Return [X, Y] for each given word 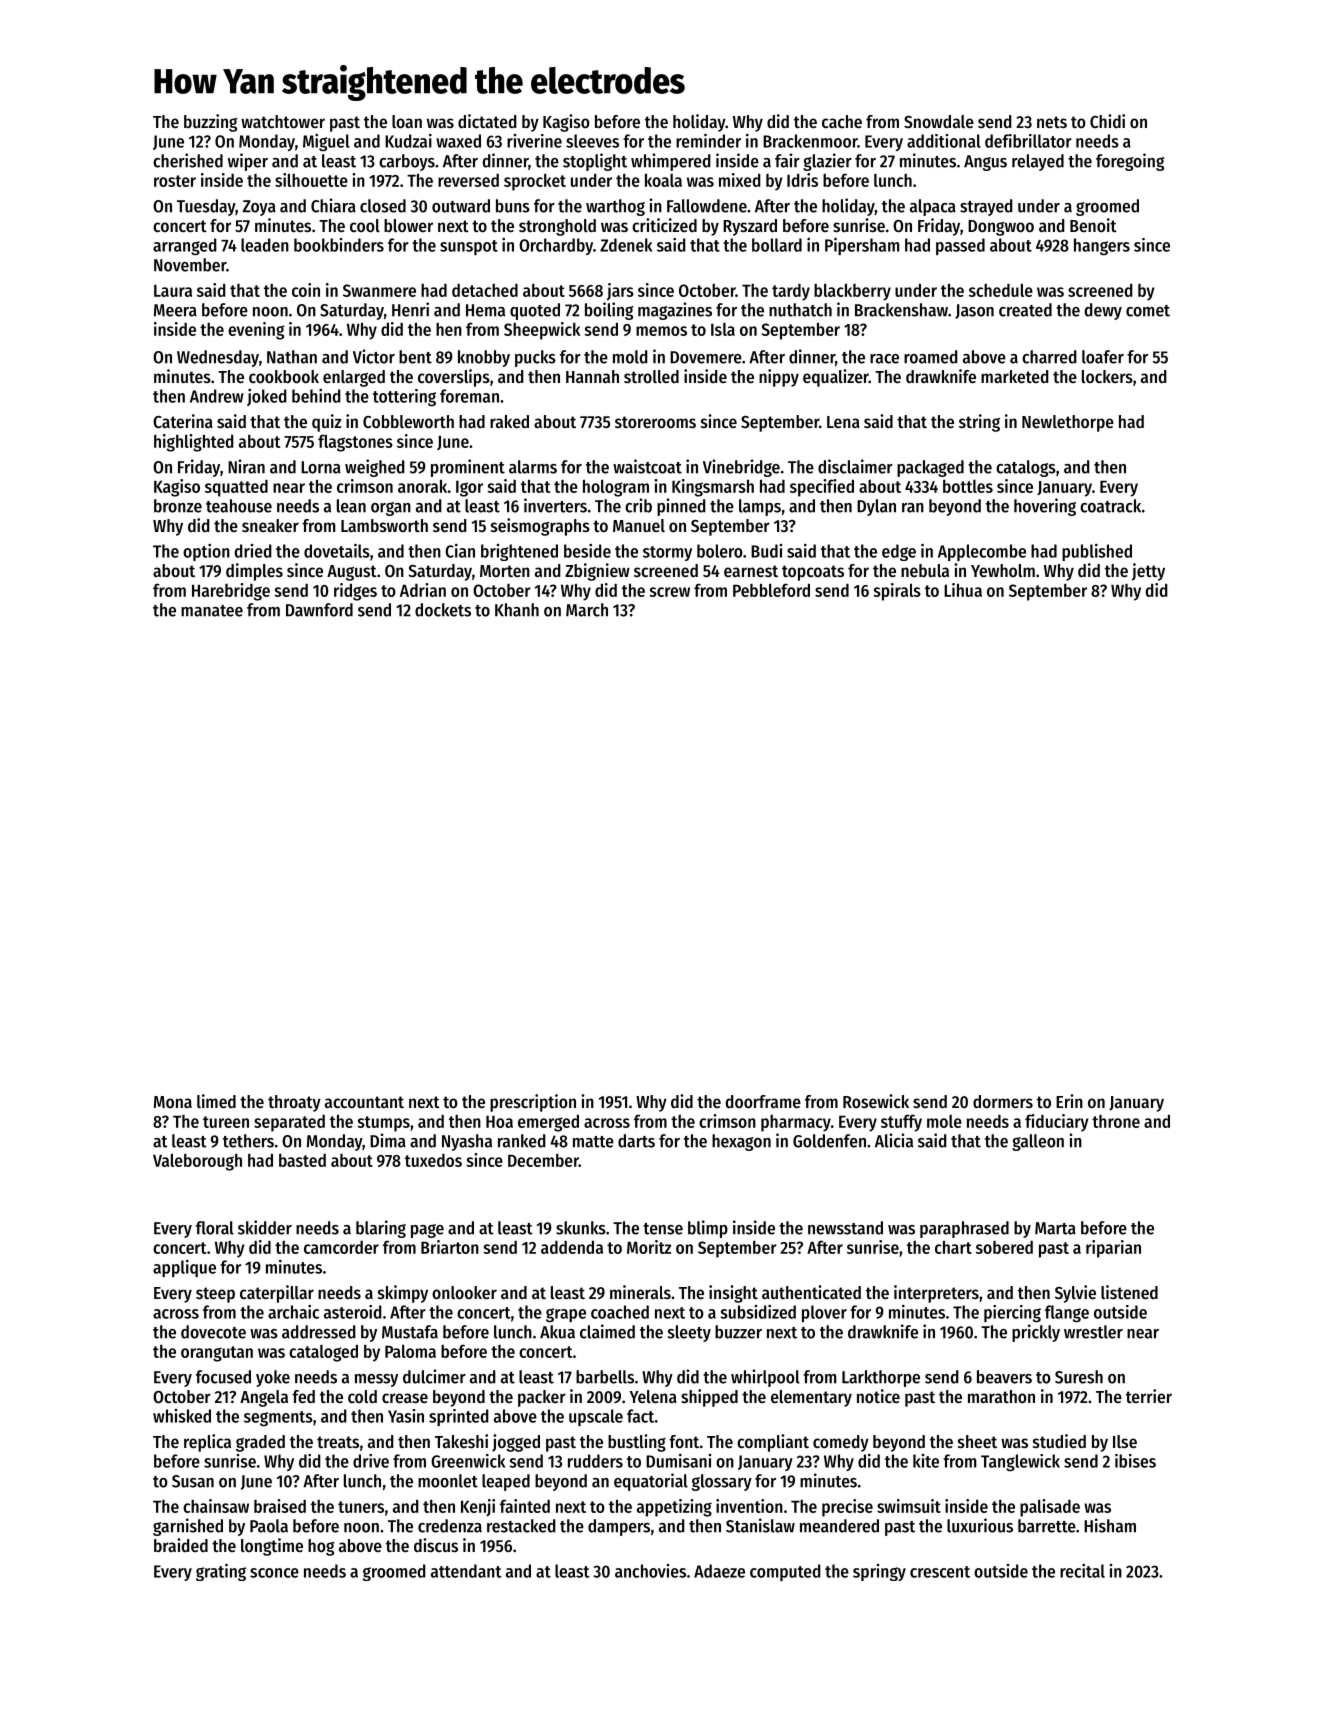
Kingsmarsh [713, 488]
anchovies [650, 1571]
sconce [274, 1573]
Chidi [1107, 121]
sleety [689, 1333]
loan [407, 121]
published [1097, 552]
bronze [178, 506]
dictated [487, 121]
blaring [381, 1229]
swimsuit [909, 1506]
